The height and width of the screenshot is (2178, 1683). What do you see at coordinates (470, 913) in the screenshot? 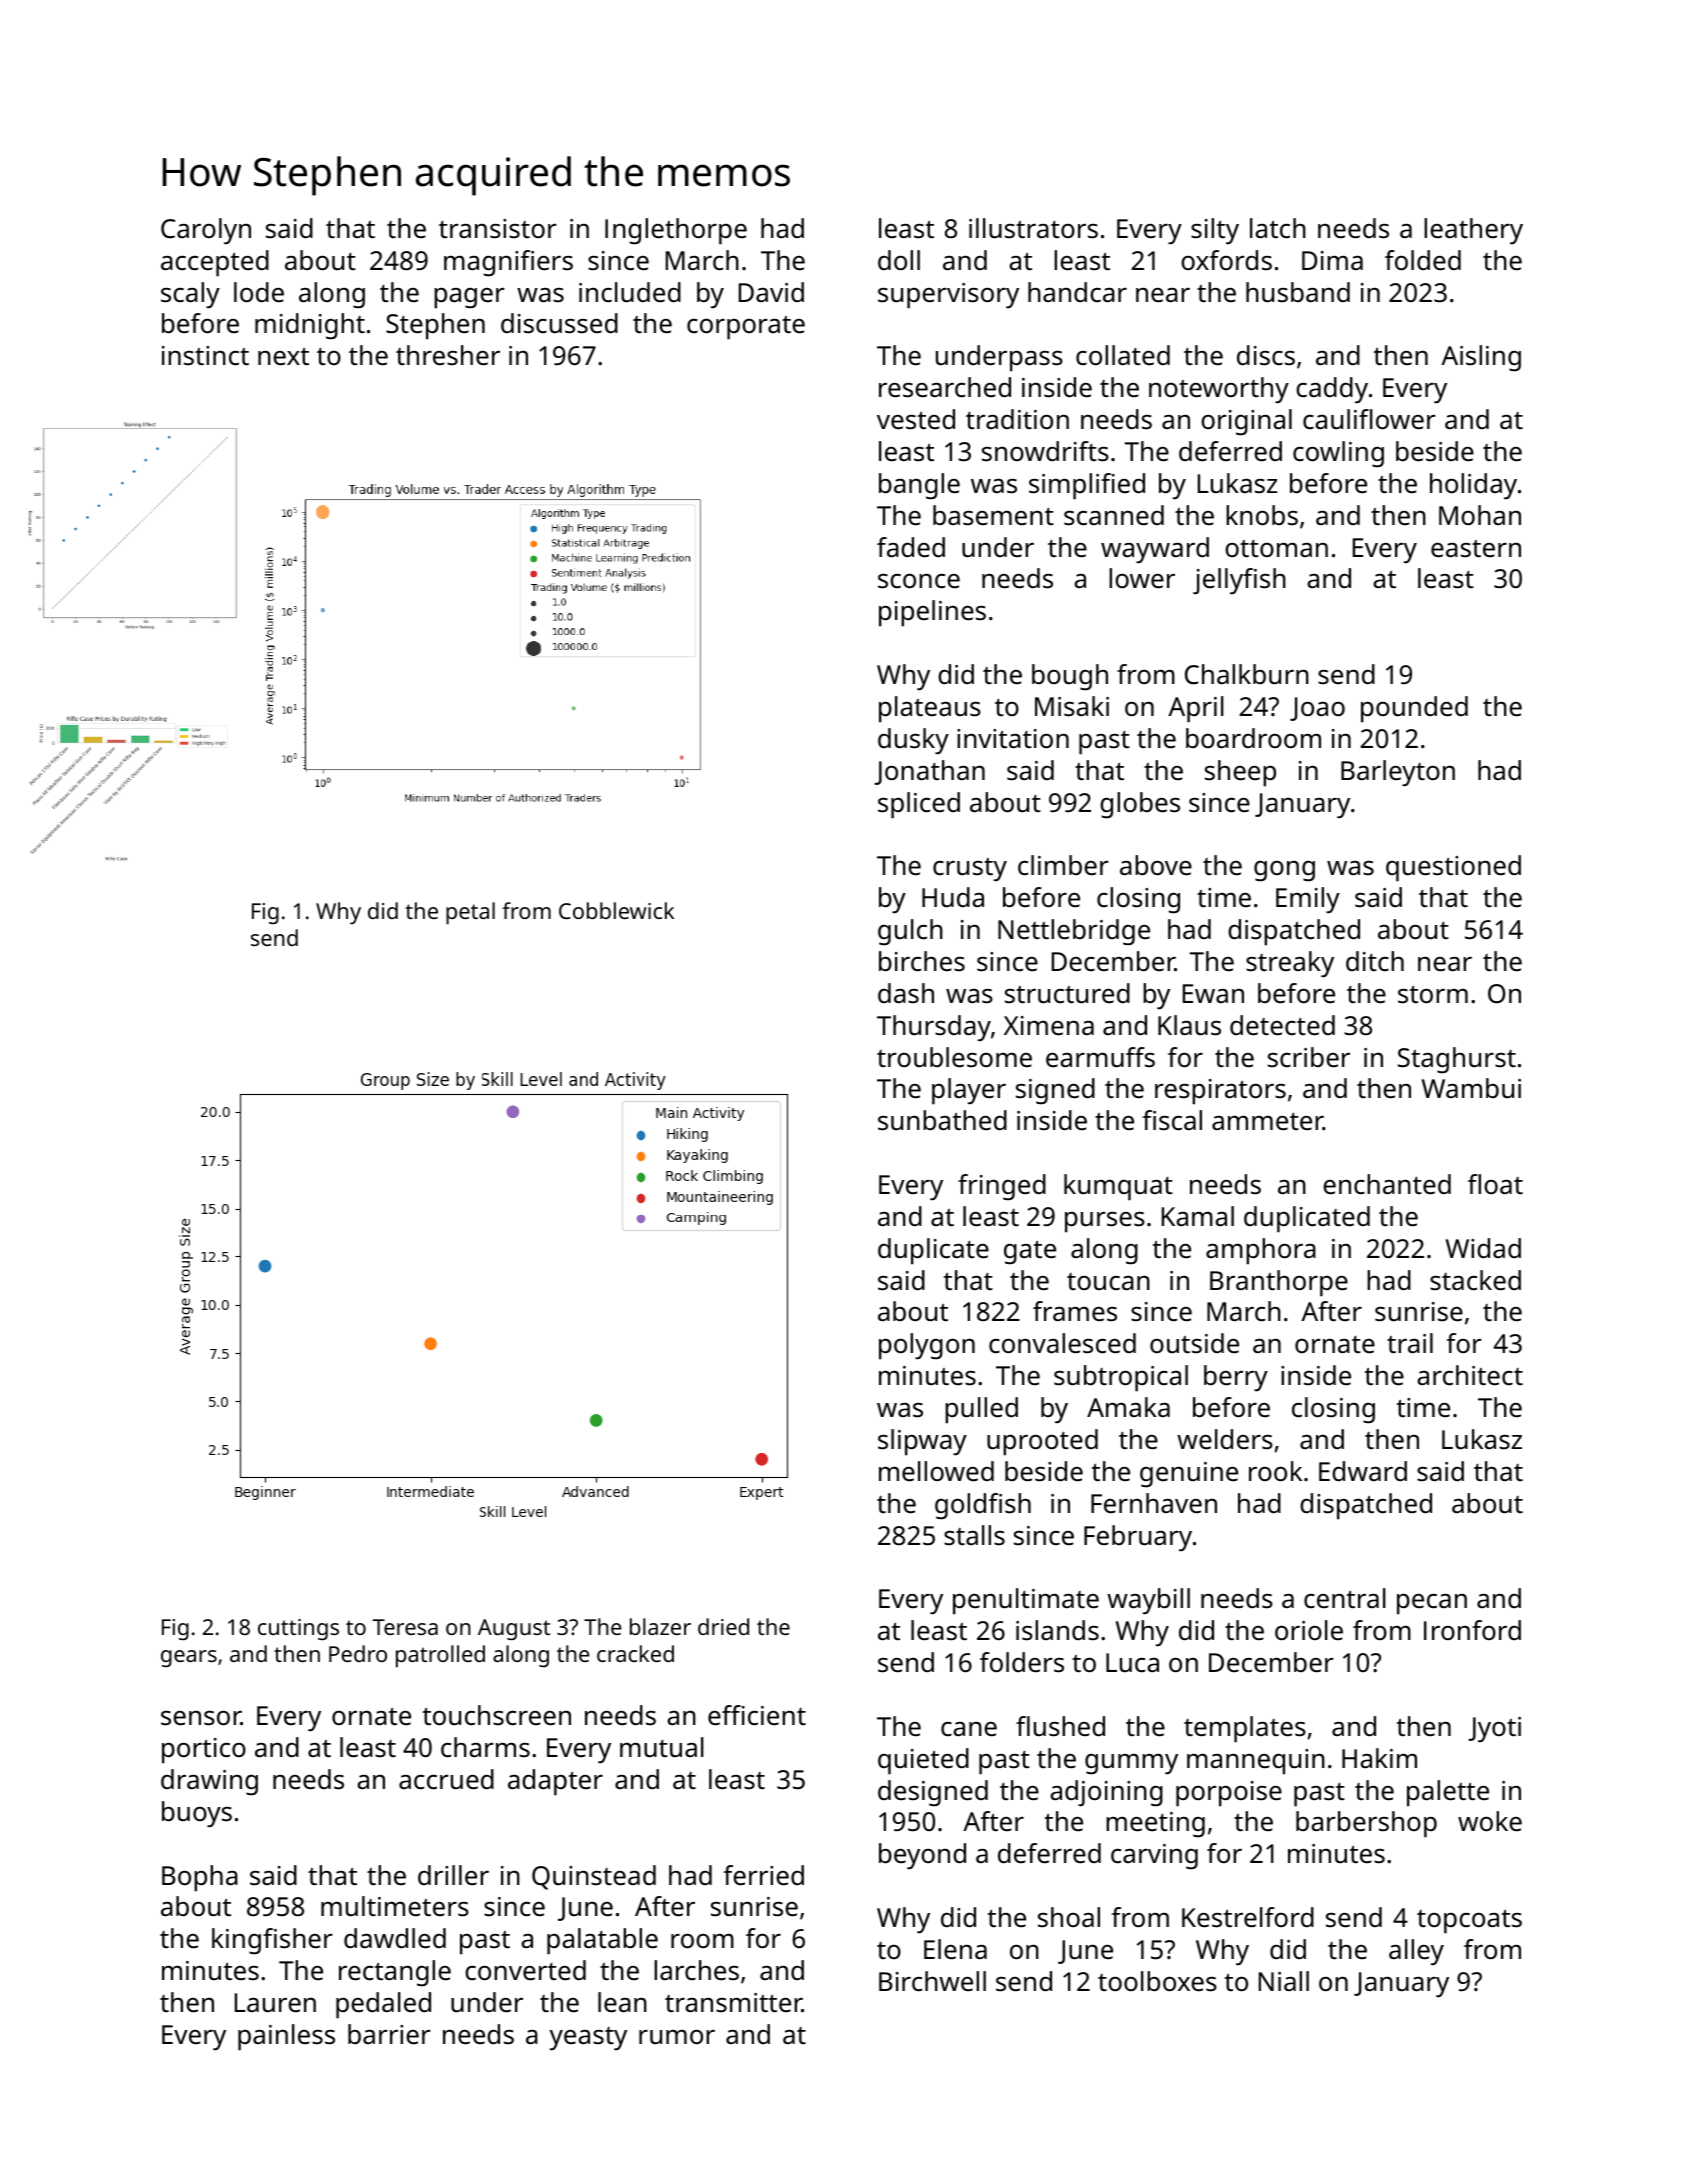
I see `petal` at bounding box center [470, 913].
